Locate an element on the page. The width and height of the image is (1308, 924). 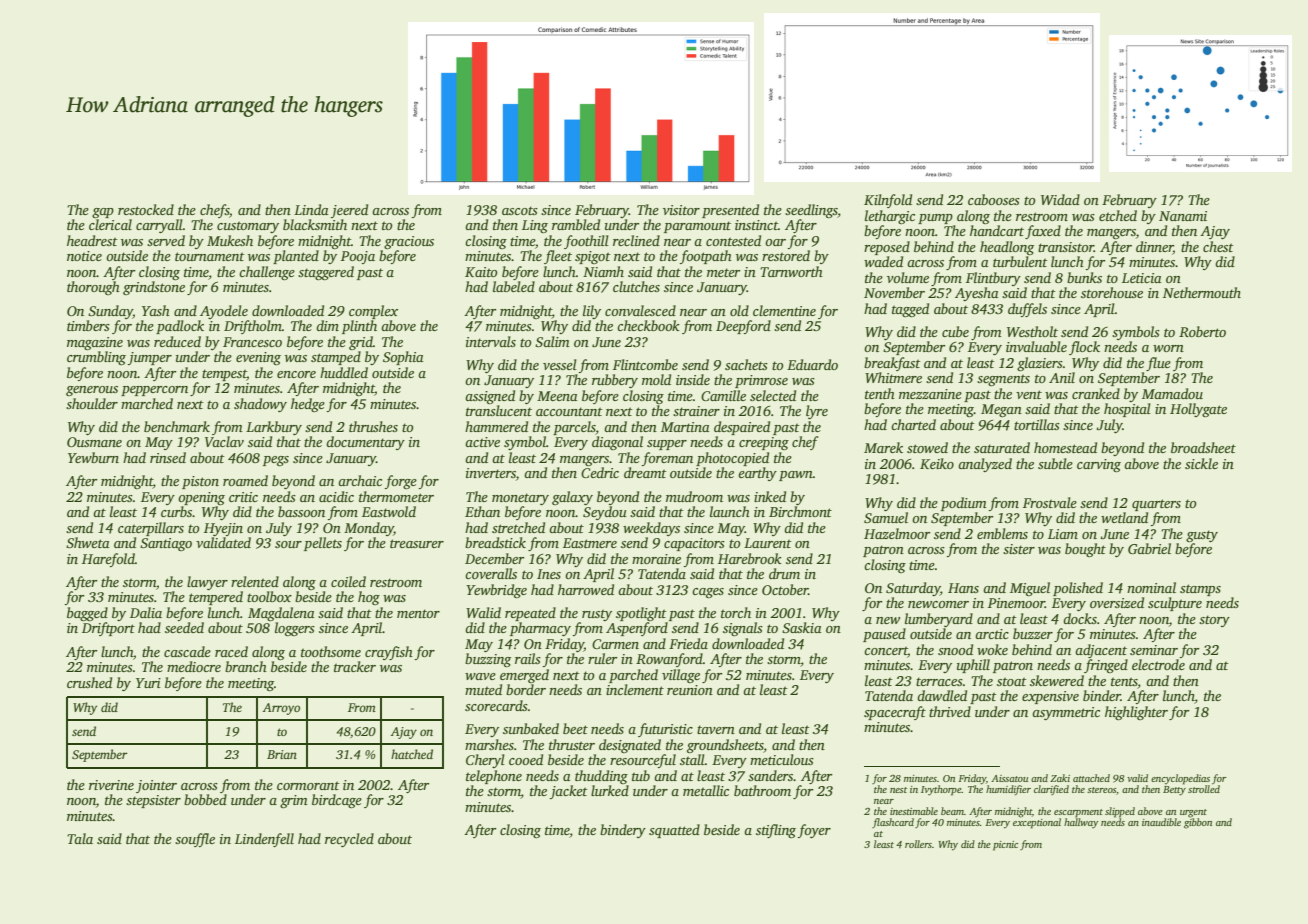
picnic is located at coordinates (1005, 846).
